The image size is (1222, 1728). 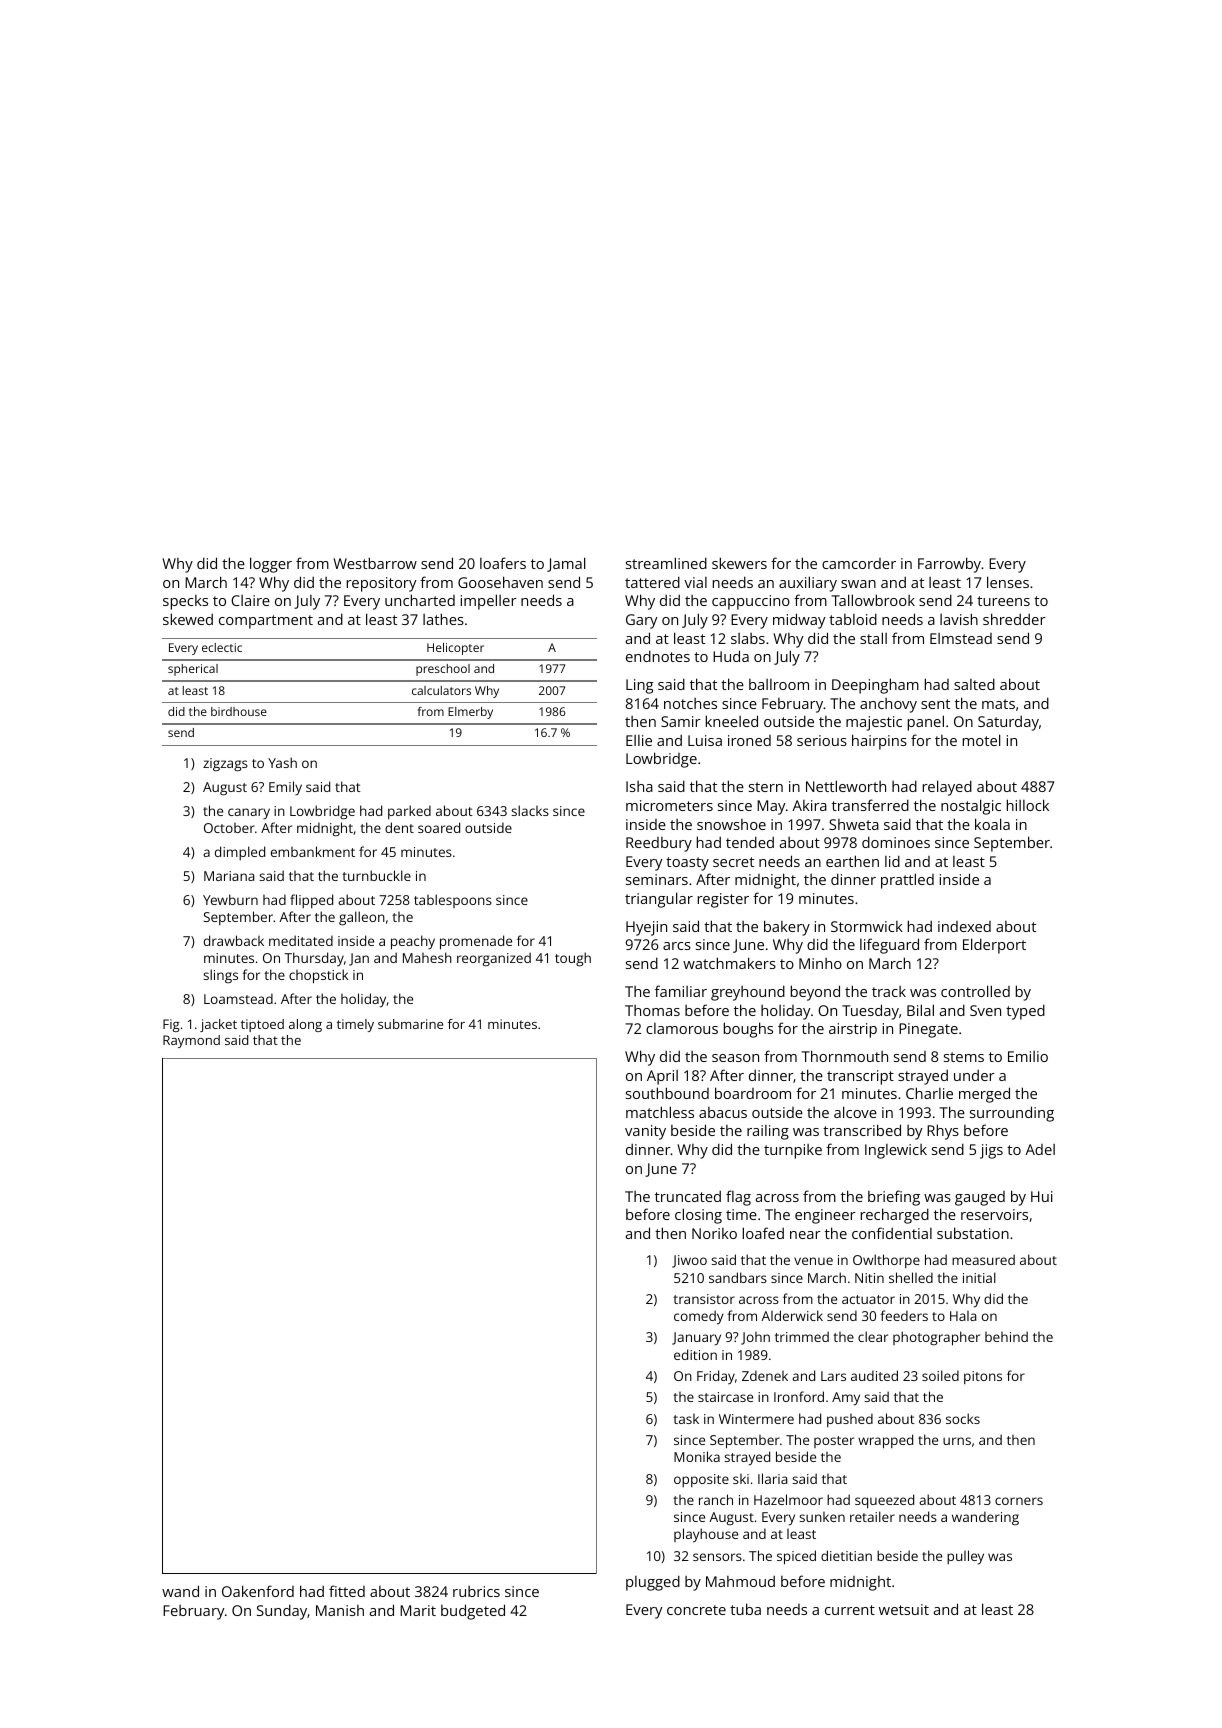 I want to click on hillock, so click(x=1028, y=805).
